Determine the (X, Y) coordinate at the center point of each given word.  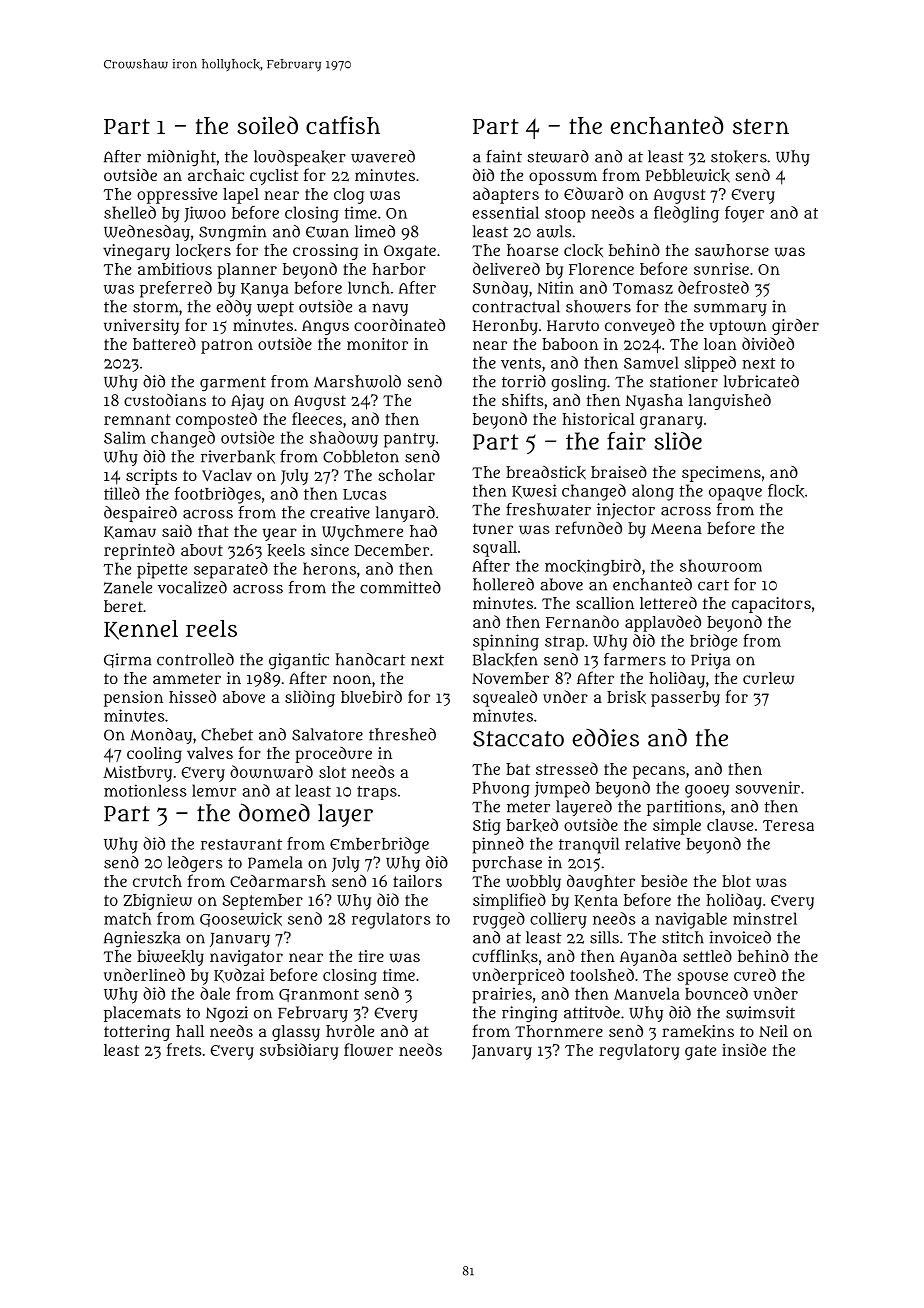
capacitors (771, 605)
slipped (710, 364)
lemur (214, 790)
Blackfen (505, 660)
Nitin (555, 287)
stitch (683, 937)
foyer (744, 214)
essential (505, 212)
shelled (130, 212)
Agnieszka (142, 939)
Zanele (128, 587)
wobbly (533, 883)
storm (155, 307)
